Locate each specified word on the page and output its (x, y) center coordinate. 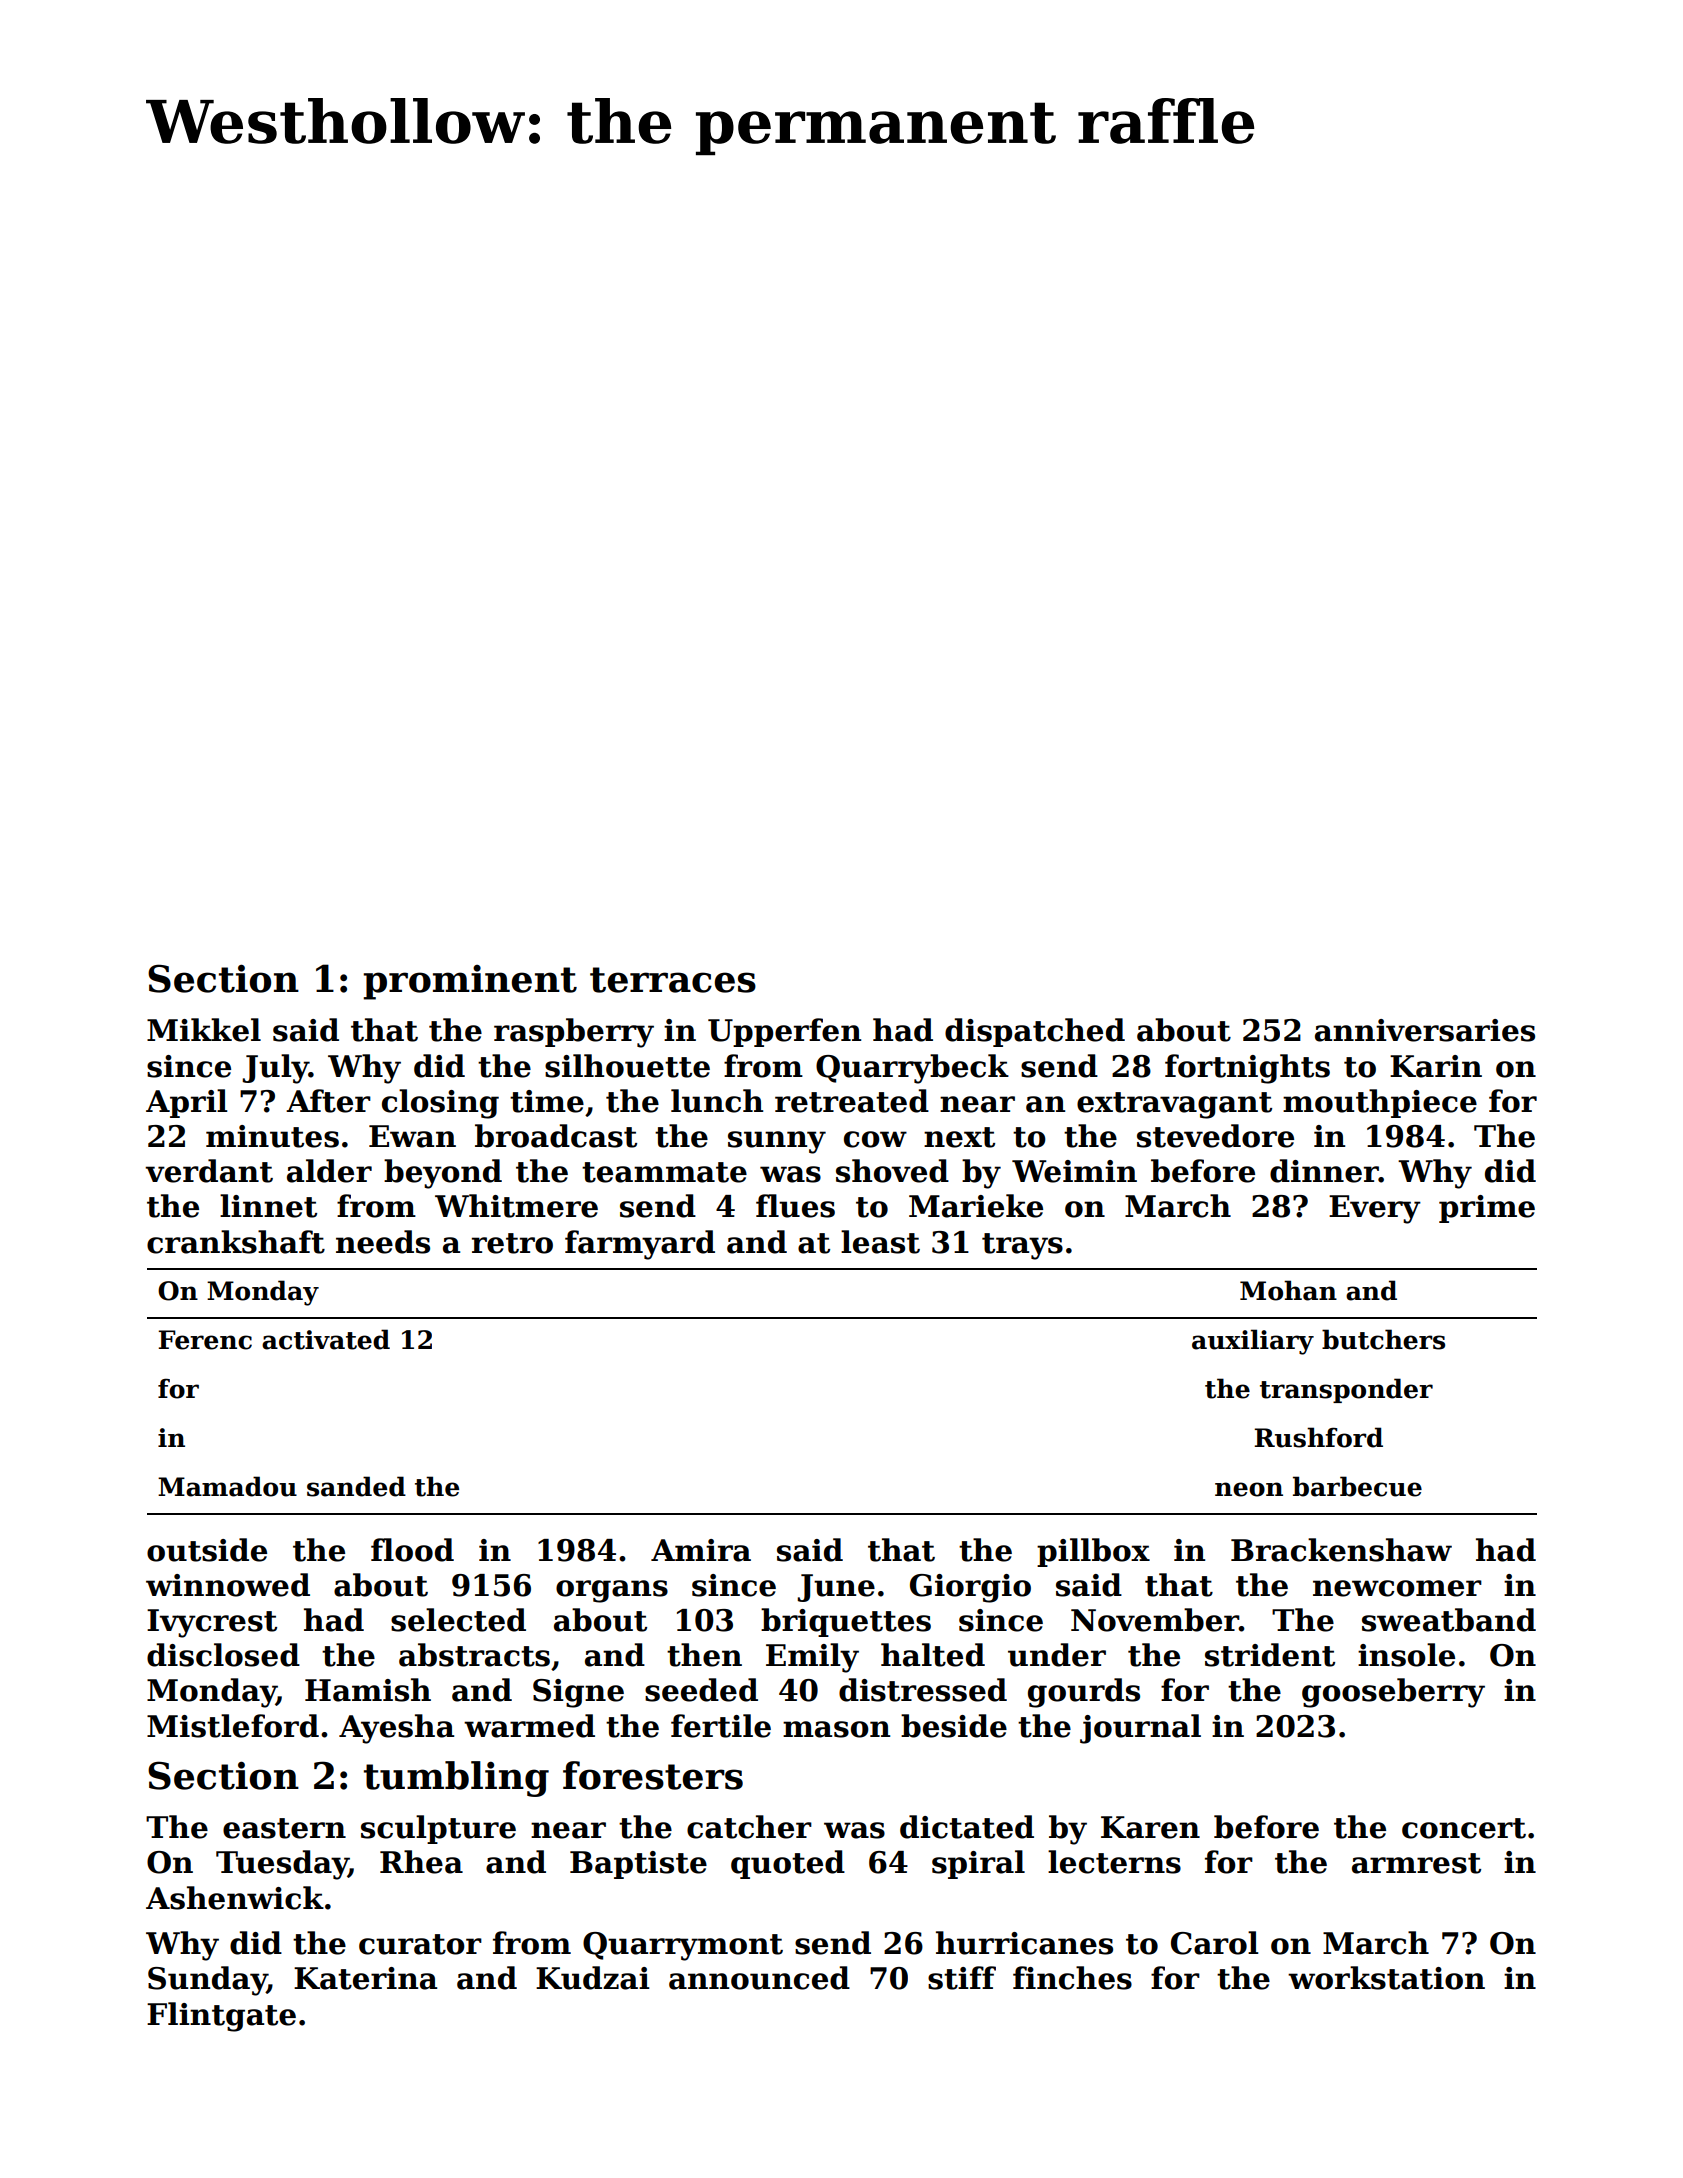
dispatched (1035, 1032)
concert (1464, 1828)
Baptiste (638, 1865)
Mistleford (233, 1726)
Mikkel (204, 1030)
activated (326, 1339)
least (880, 1242)
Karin (1436, 1066)
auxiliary (1253, 1342)
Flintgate (221, 2017)
